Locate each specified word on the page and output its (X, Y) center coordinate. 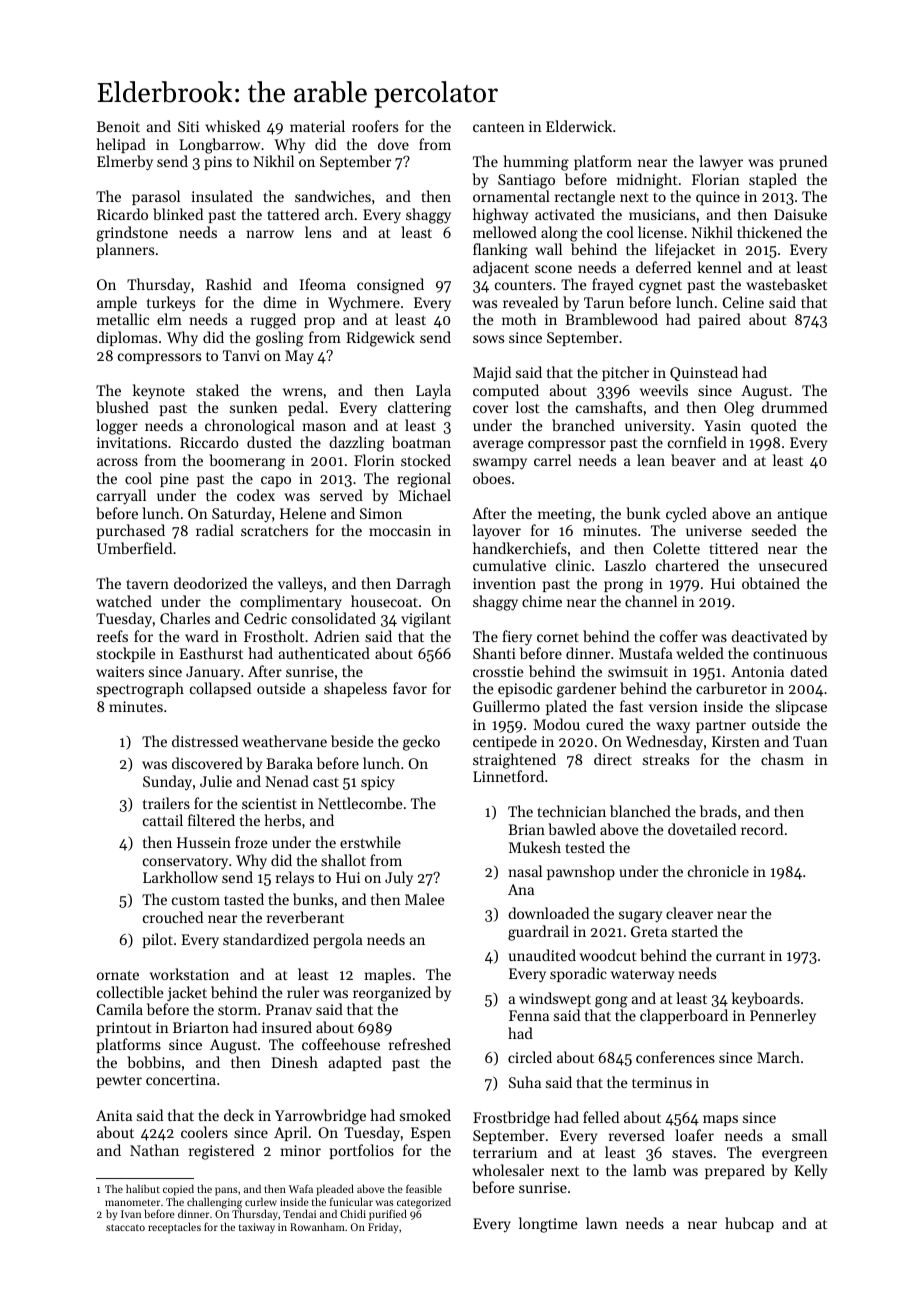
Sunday (167, 783)
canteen (499, 127)
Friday (383, 1228)
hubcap (749, 1224)
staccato (125, 1227)
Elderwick (579, 126)
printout (124, 1029)
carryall (121, 496)
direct (613, 759)
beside (352, 741)
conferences (675, 1057)
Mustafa (646, 653)
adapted (355, 1063)
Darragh (423, 585)
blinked (178, 214)
